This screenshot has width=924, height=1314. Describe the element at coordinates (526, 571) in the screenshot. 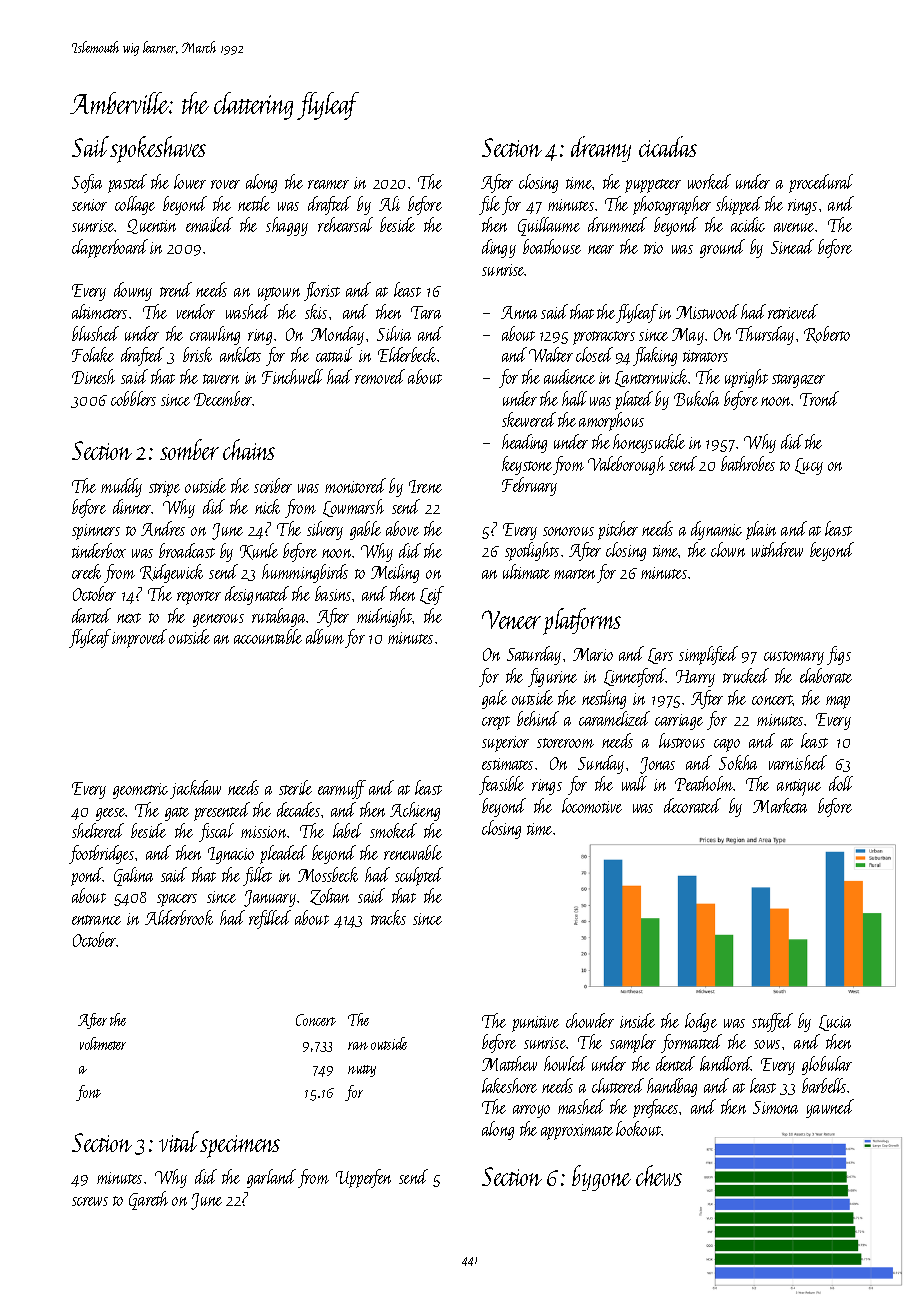

I see `ultimate` at that location.
